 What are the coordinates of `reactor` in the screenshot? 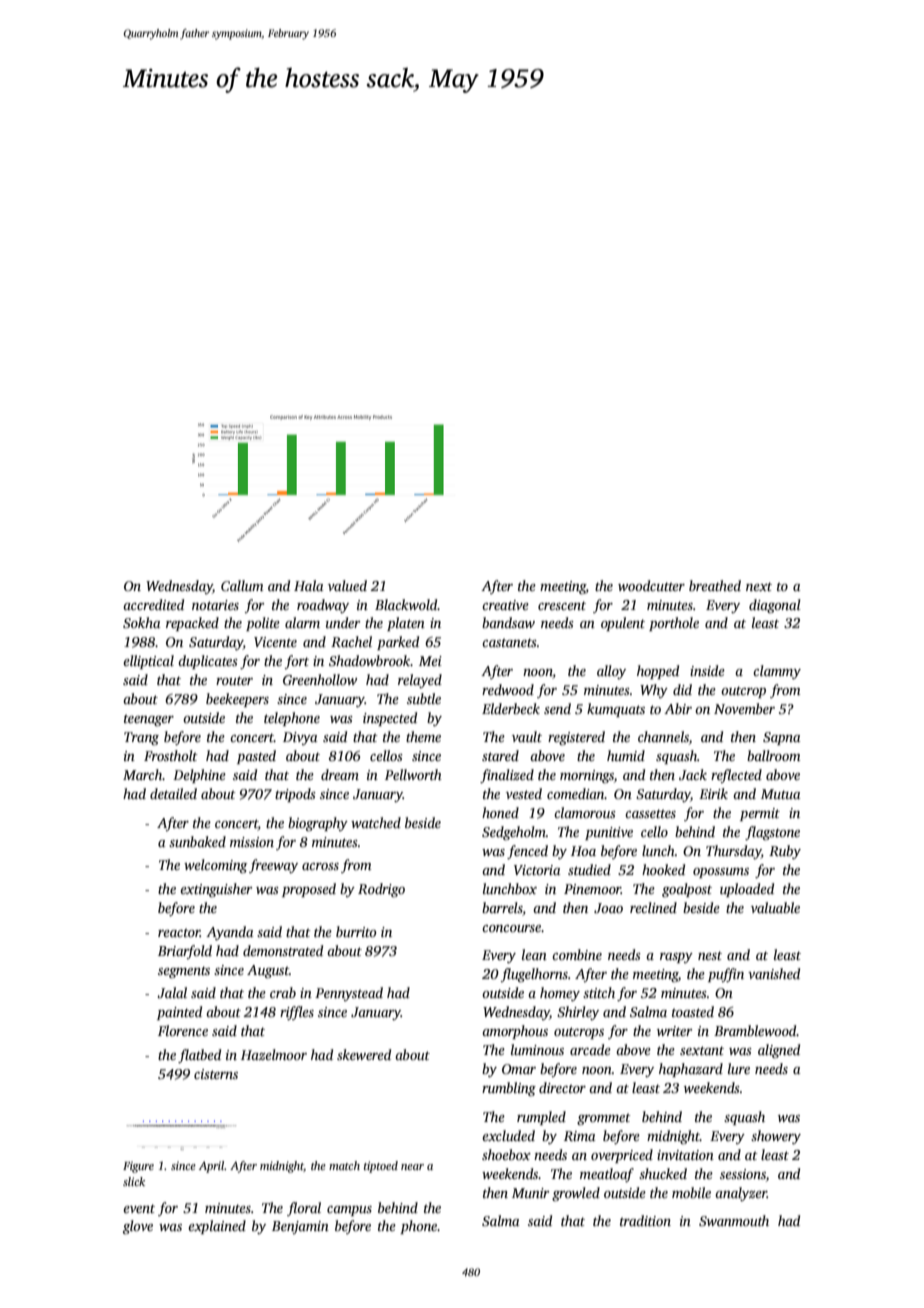 It's located at (179, 932).
